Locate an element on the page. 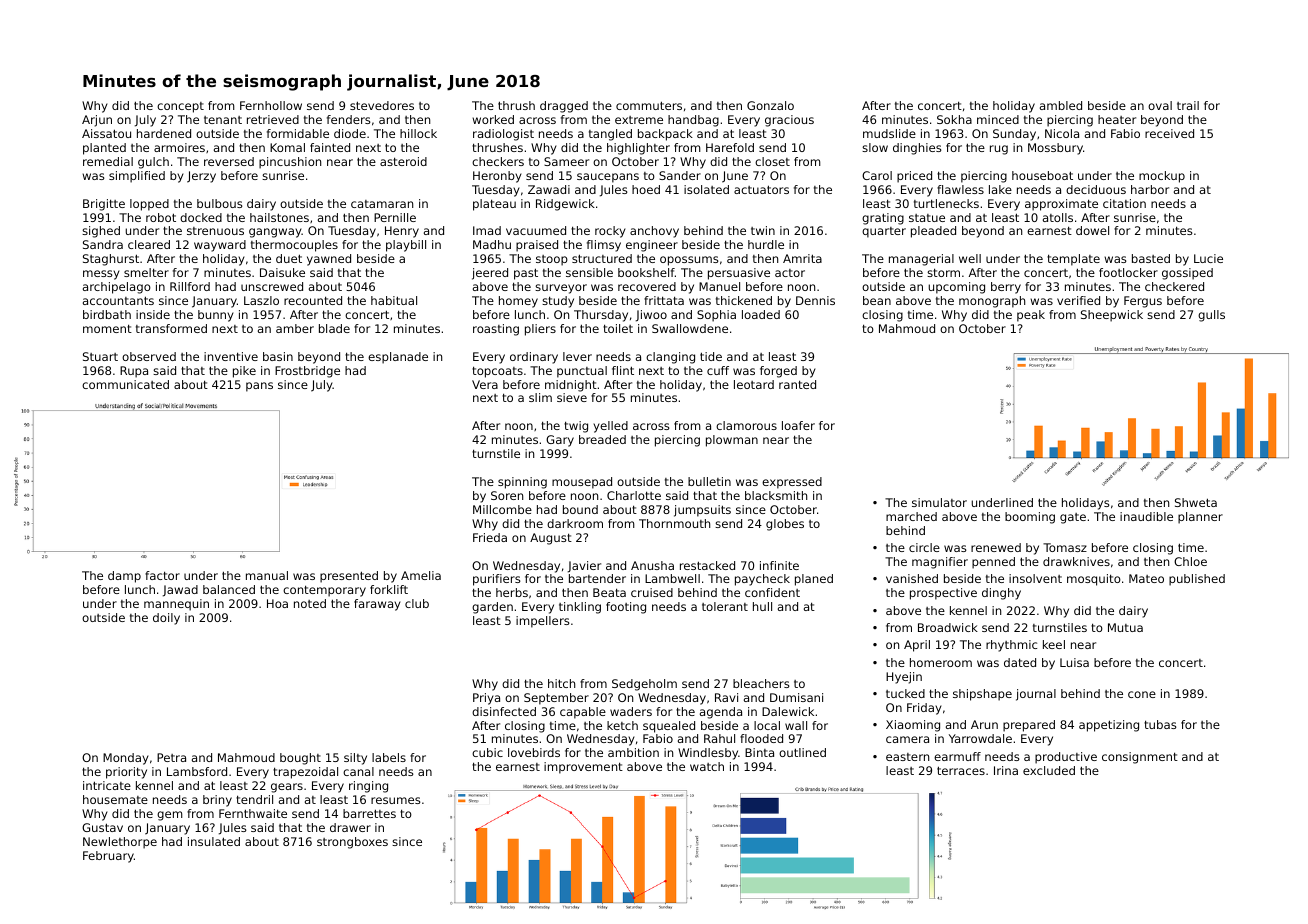 This document has height=924, width=1308. Fernhollow is located at coordinates (271, 105).
